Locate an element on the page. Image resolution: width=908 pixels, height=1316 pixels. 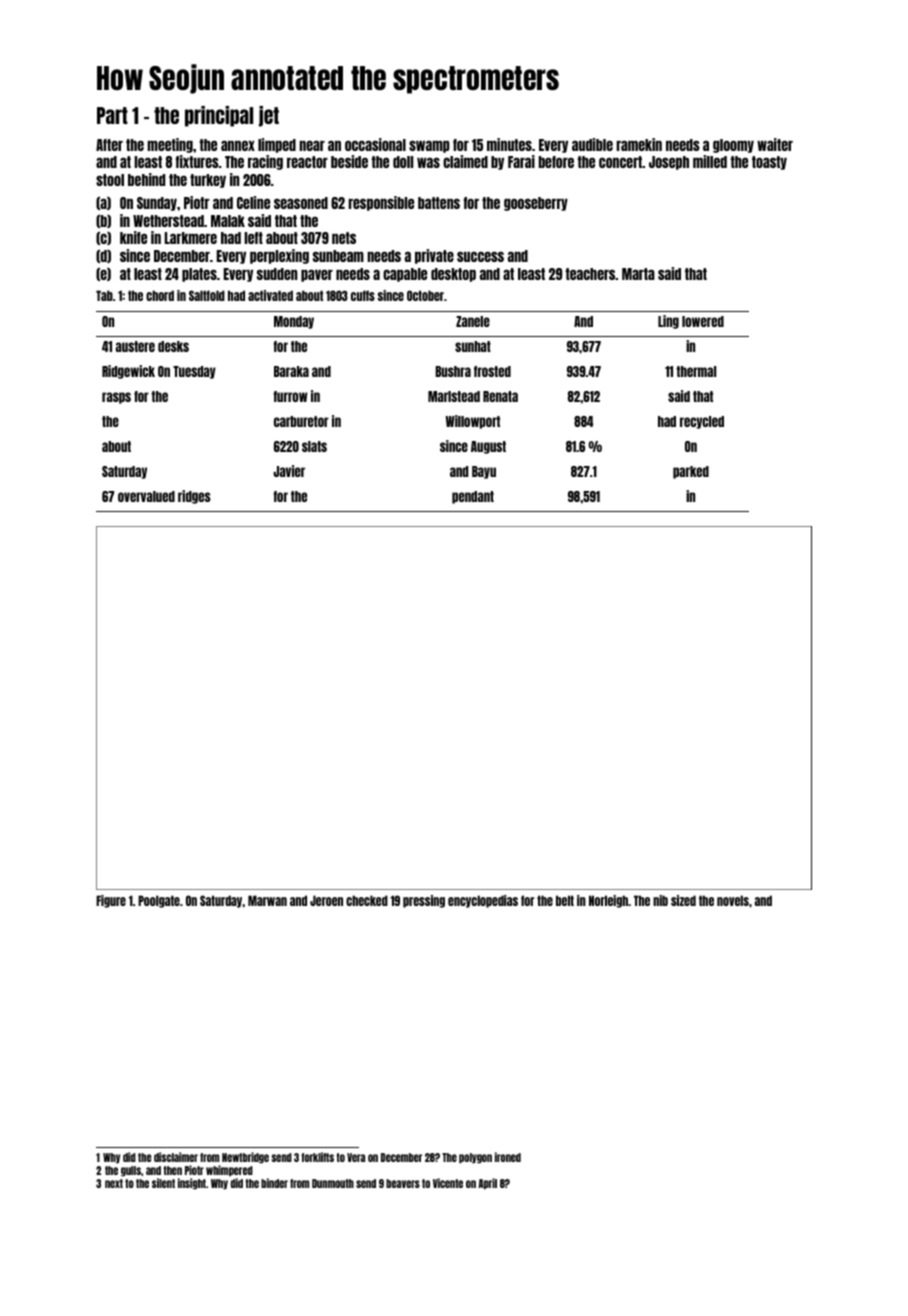
pendant is located at coordinates (473, 497).
